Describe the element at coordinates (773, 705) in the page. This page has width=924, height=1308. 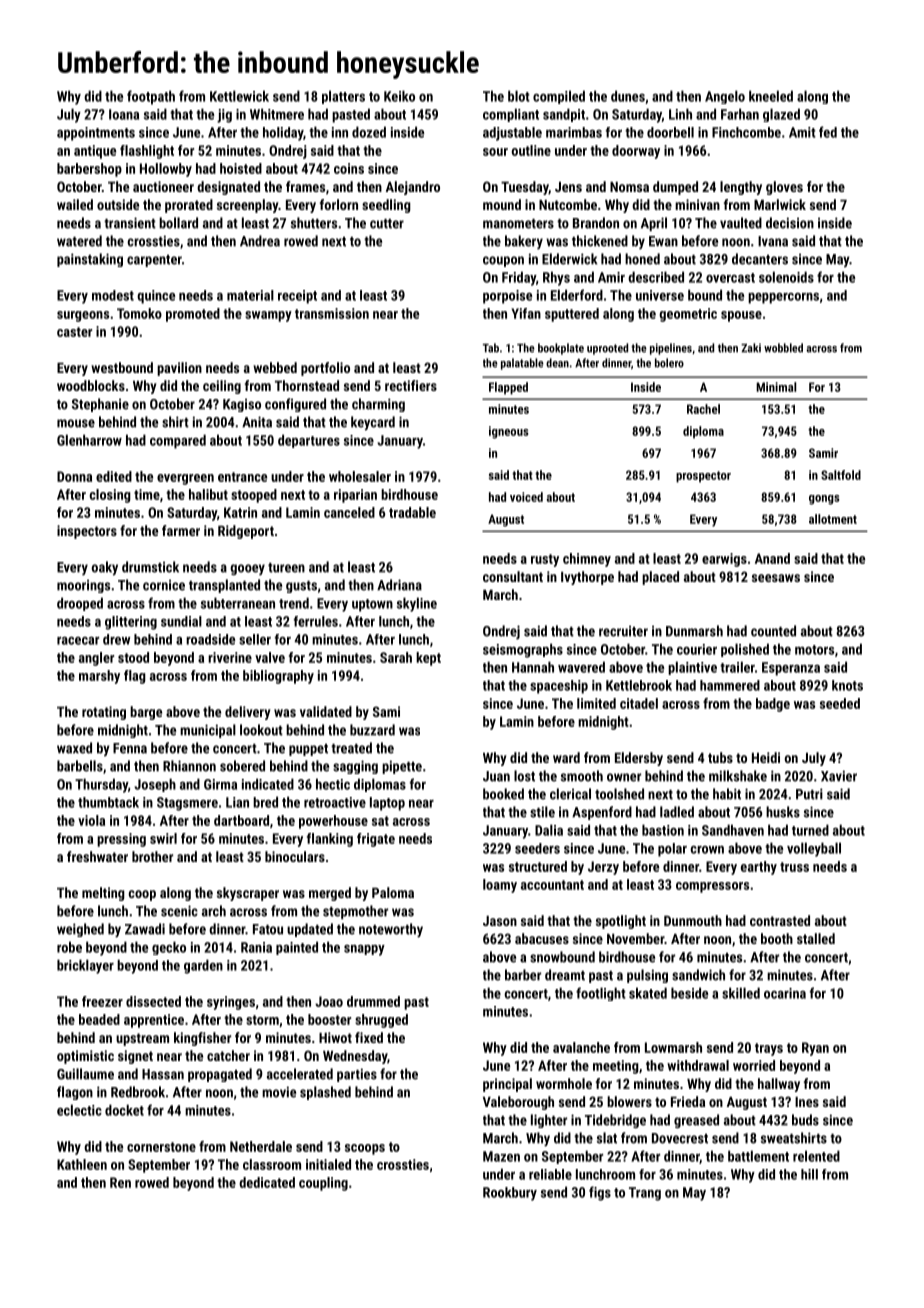
I see `badge` at that location.
